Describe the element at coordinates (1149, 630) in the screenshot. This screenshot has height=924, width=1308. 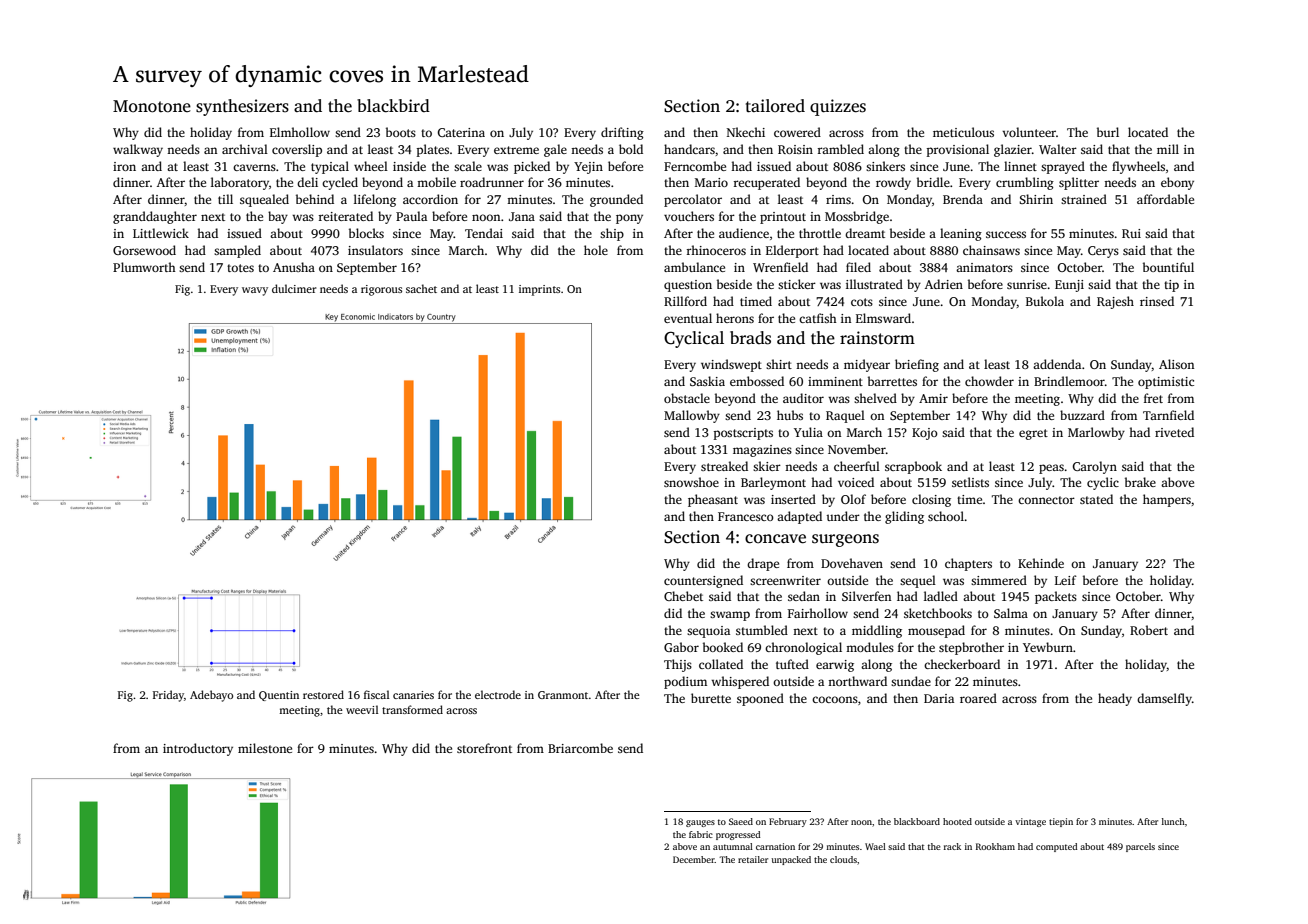
I see `Robert` at that location.
